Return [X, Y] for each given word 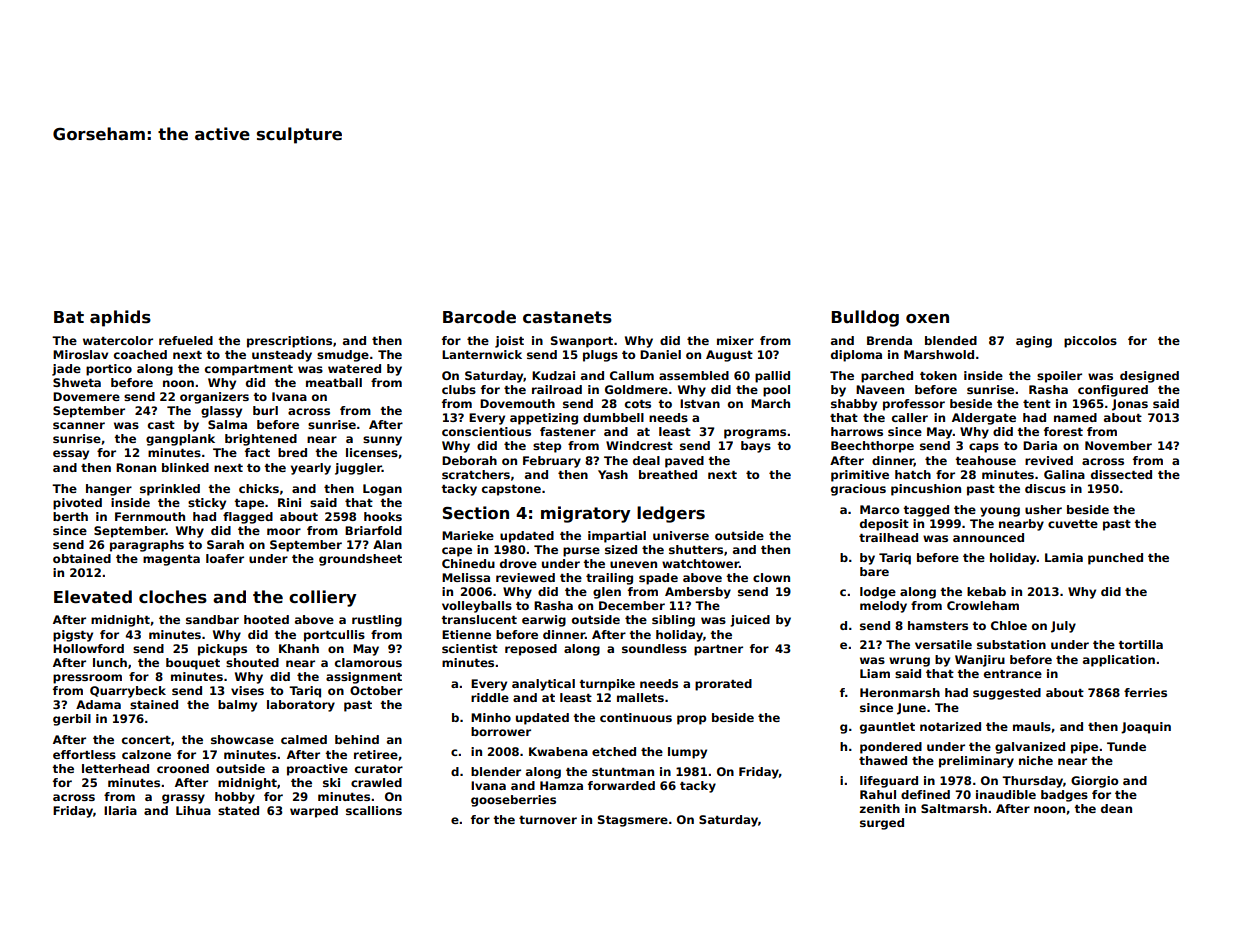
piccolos [1090, 342]
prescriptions [289, 342]
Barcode [479, 317]
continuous [636, 717]
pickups [222, 650]
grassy [183, 799]
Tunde [1126, 746]
